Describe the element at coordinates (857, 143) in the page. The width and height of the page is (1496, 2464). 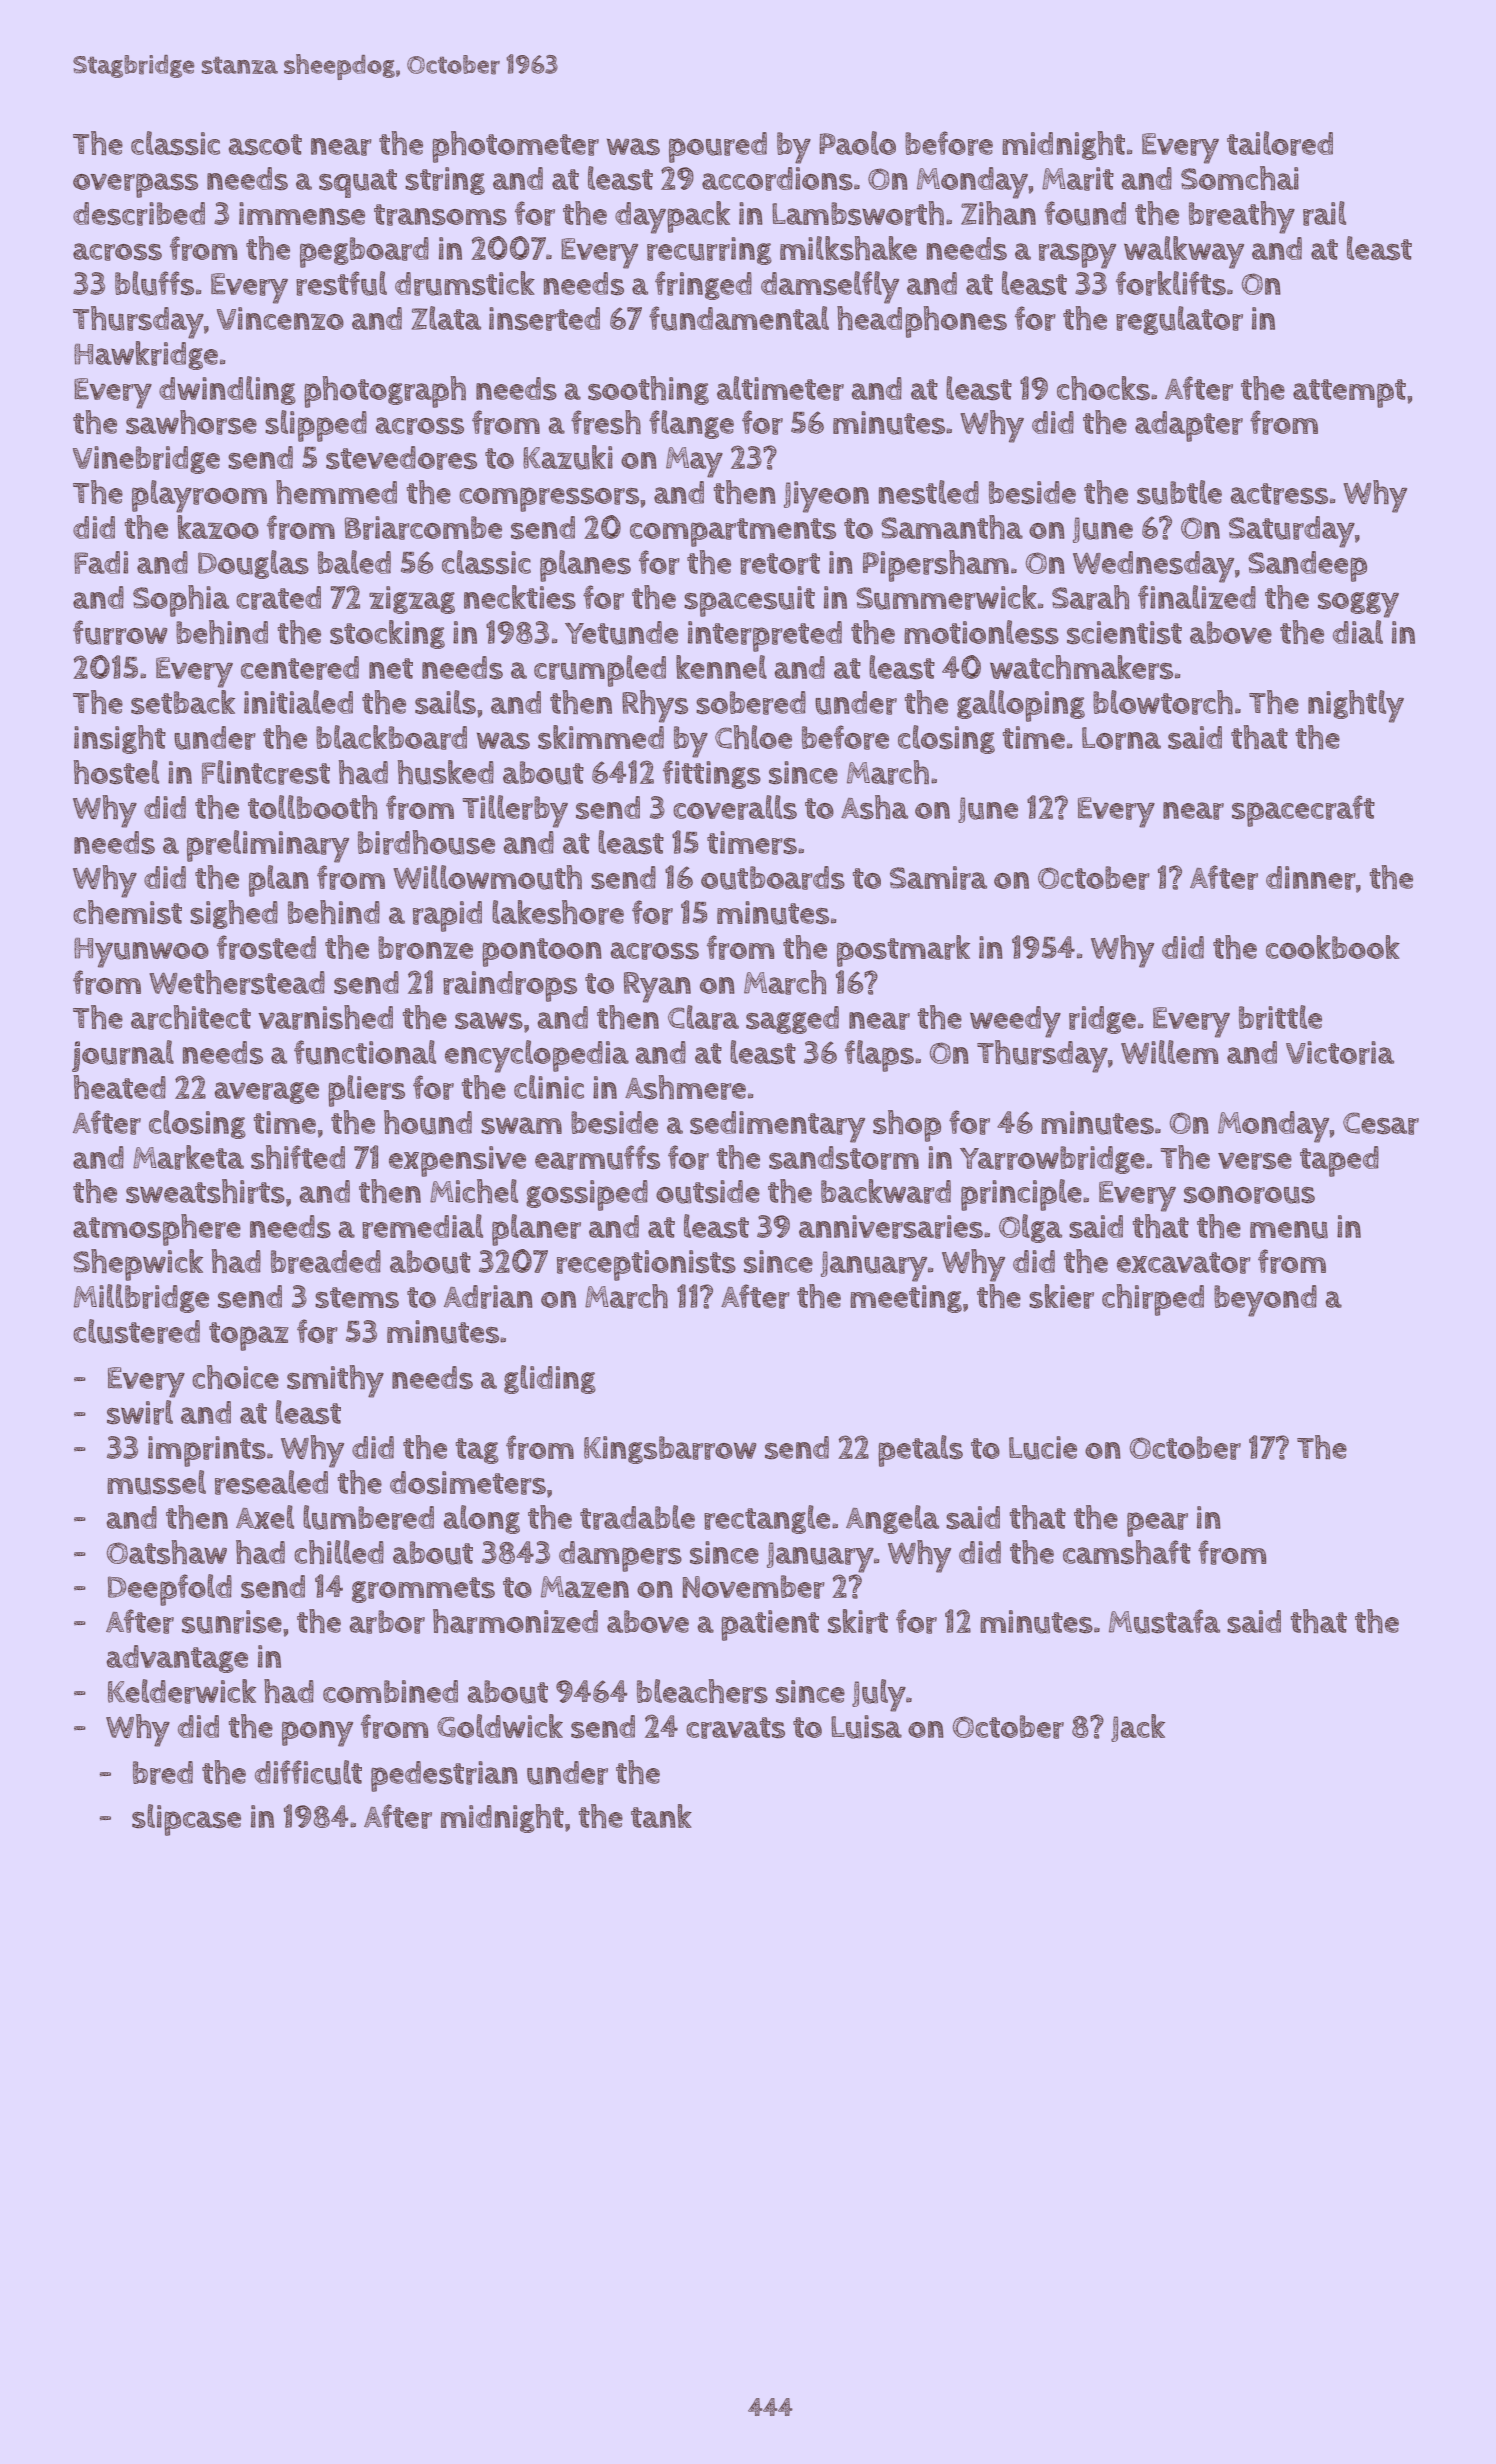
I see `Paolo` at that location.
